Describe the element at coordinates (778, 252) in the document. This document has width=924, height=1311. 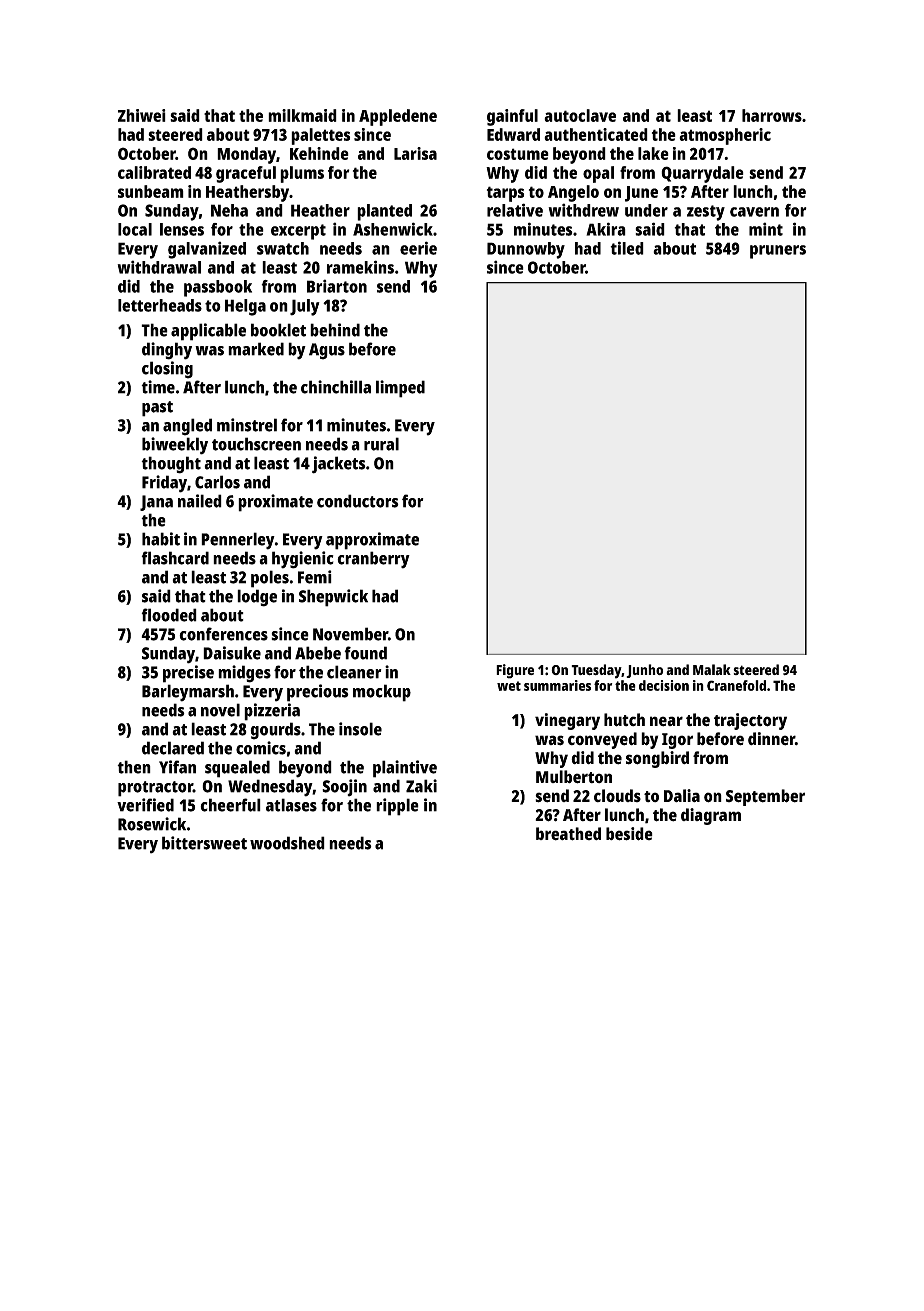
I see `pruners` at that location.
